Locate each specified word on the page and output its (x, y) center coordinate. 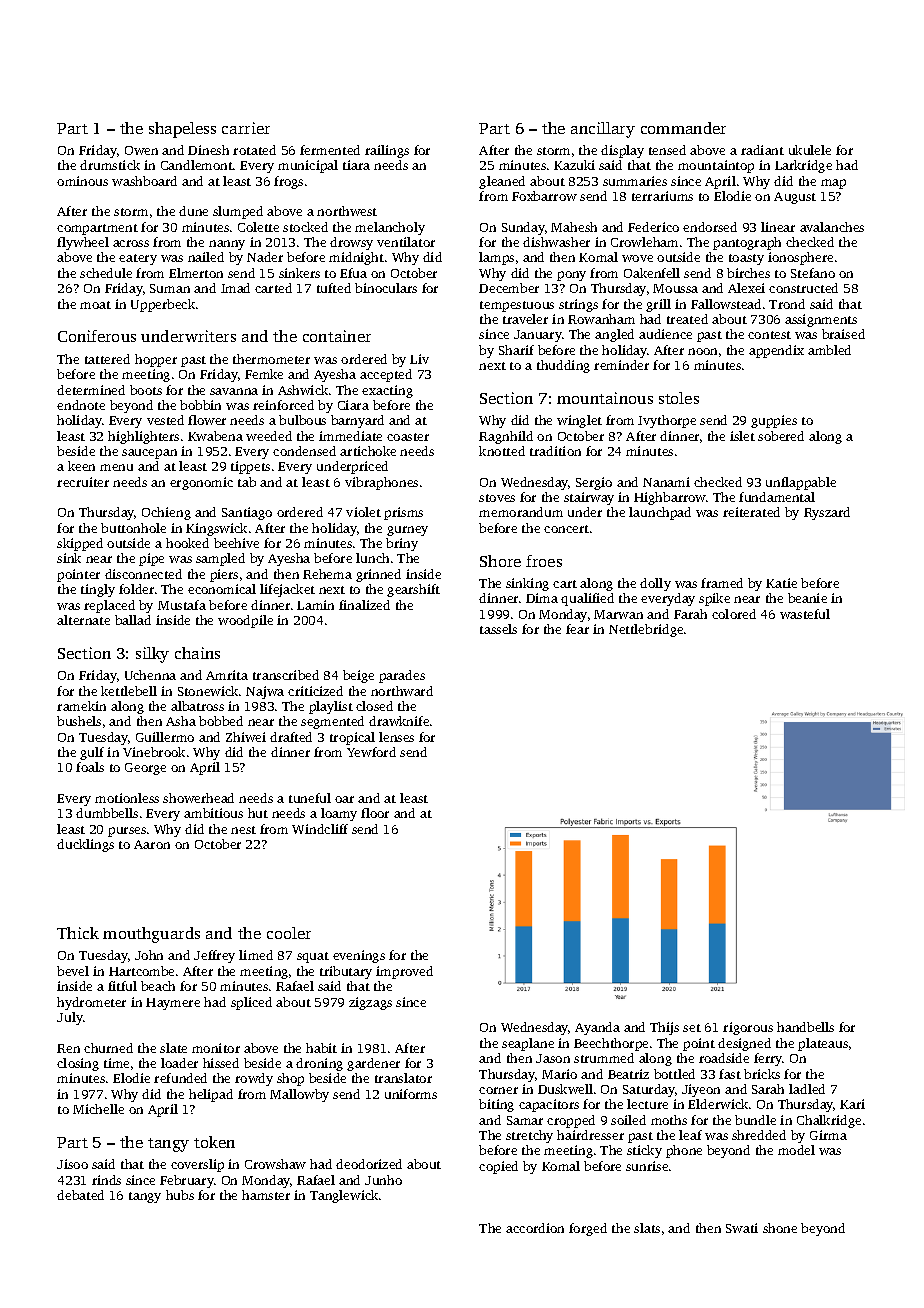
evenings (359, 956)
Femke (264, 374)
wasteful (805, 614)
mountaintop (716, 166)
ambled (829, 350)
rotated (254, 150)
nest (243, 830)
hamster (266, 1195)
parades (402, 676)
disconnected (143, 574)
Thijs (664, 1028)
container (337, 336)
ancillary (603, 130)
